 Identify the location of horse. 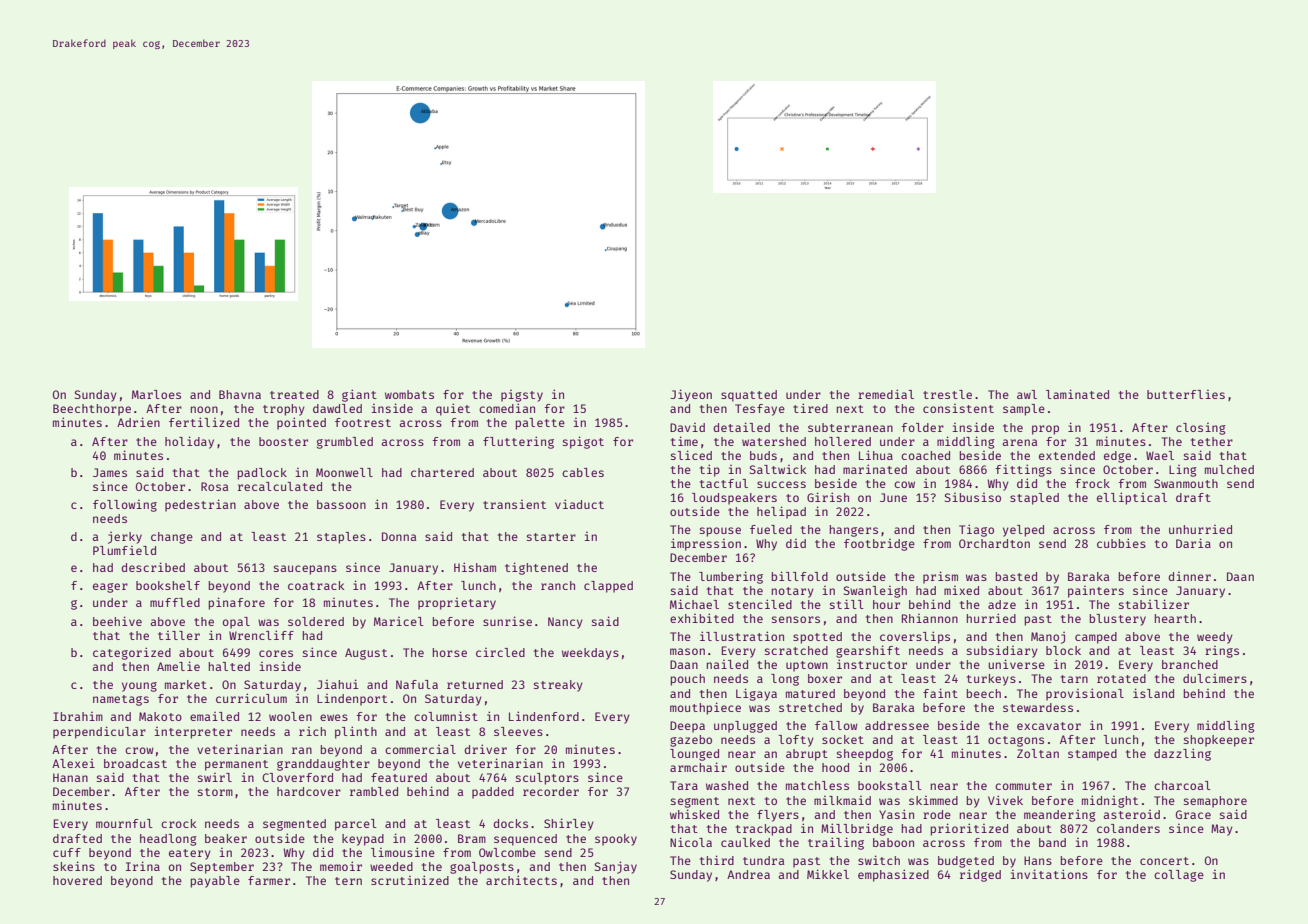
(450, 652).
